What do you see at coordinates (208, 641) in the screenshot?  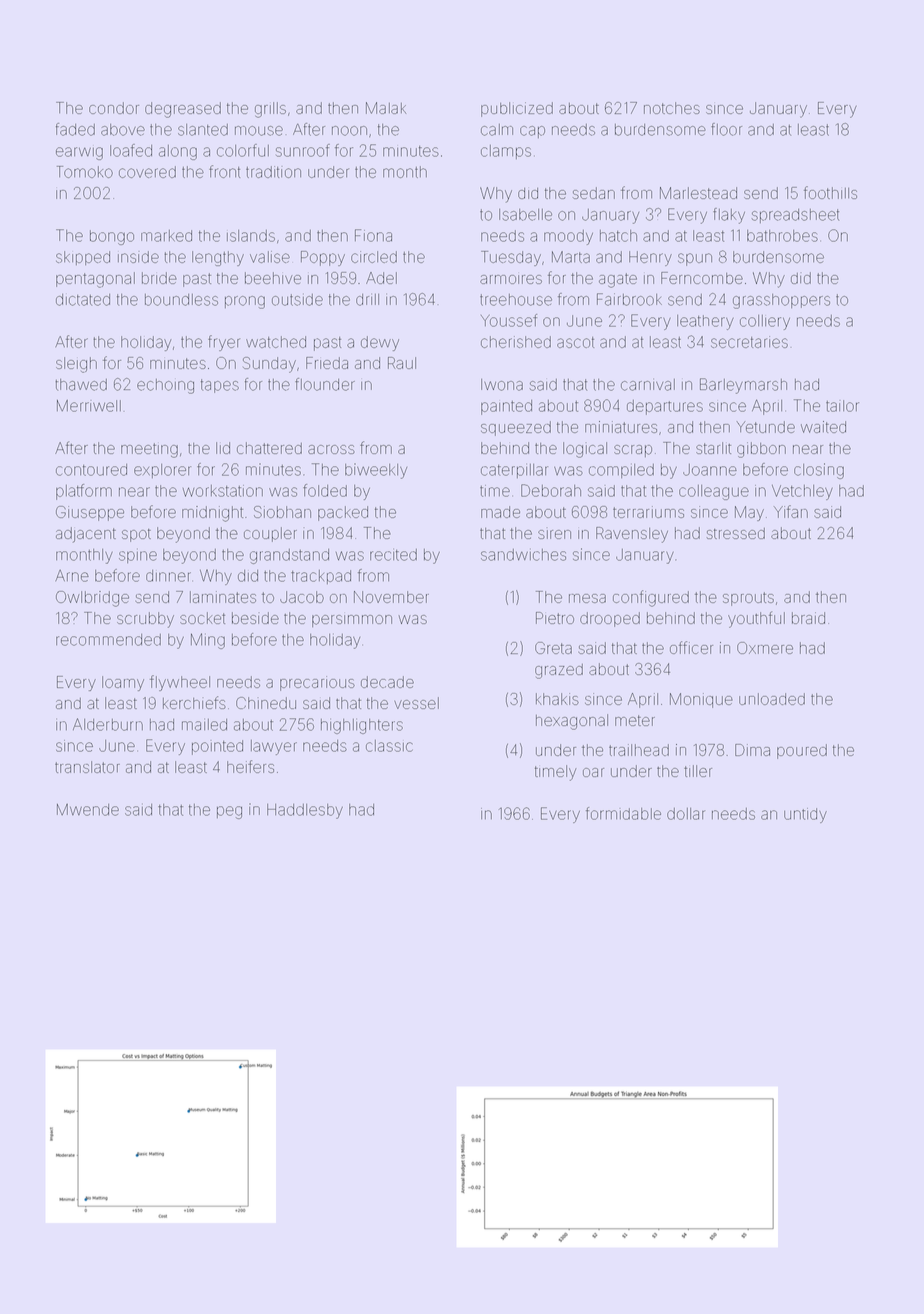 I see `Ming` at bounding box center [208, 641].
